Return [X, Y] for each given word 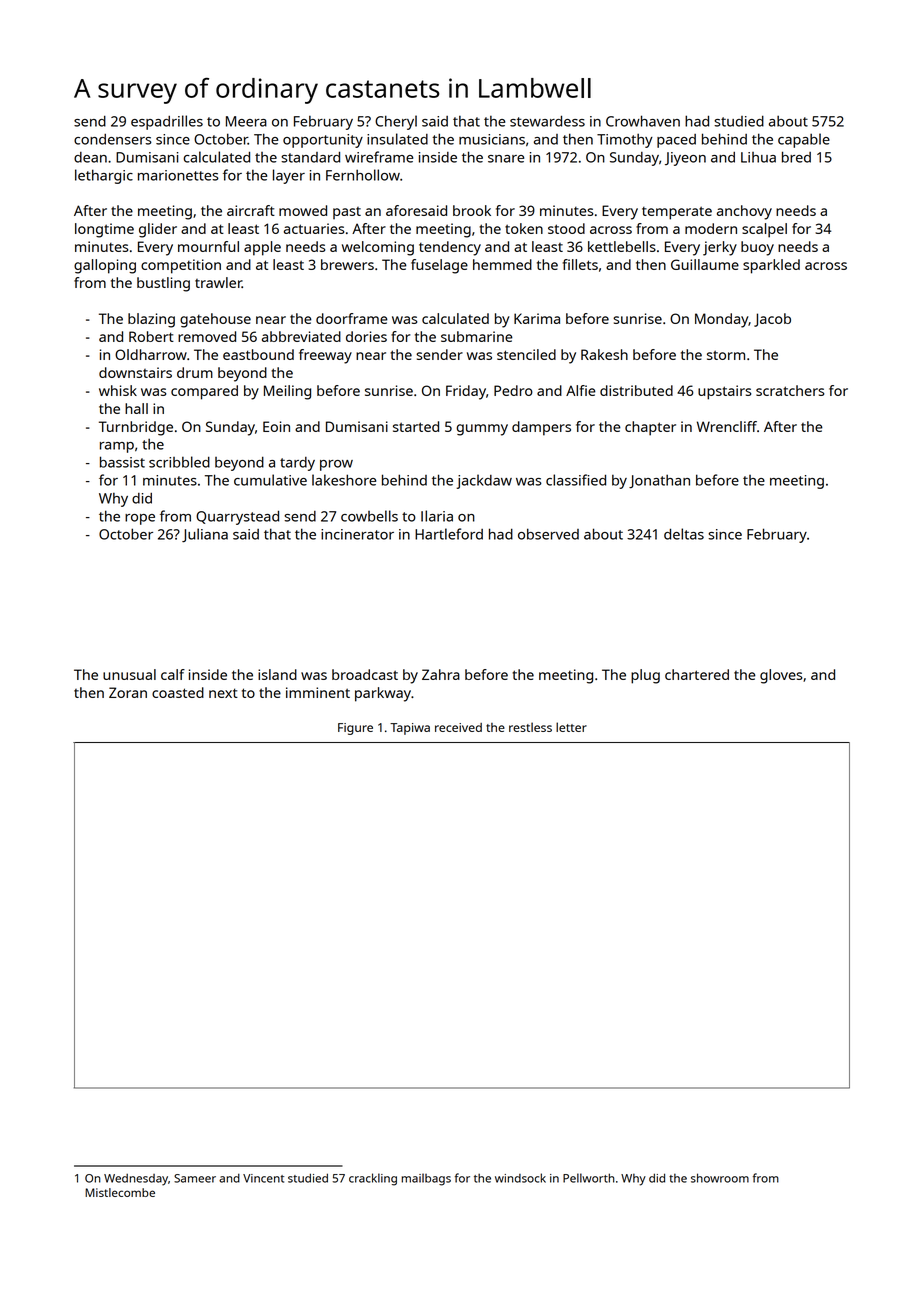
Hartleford [449, 534]
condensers [113, 139]
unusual [129, 674]
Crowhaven [643, 121]
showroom [720, 1178]
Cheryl [396, 122]
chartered [697, 674]
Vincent [263, 1178]
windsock [520, 1178]
